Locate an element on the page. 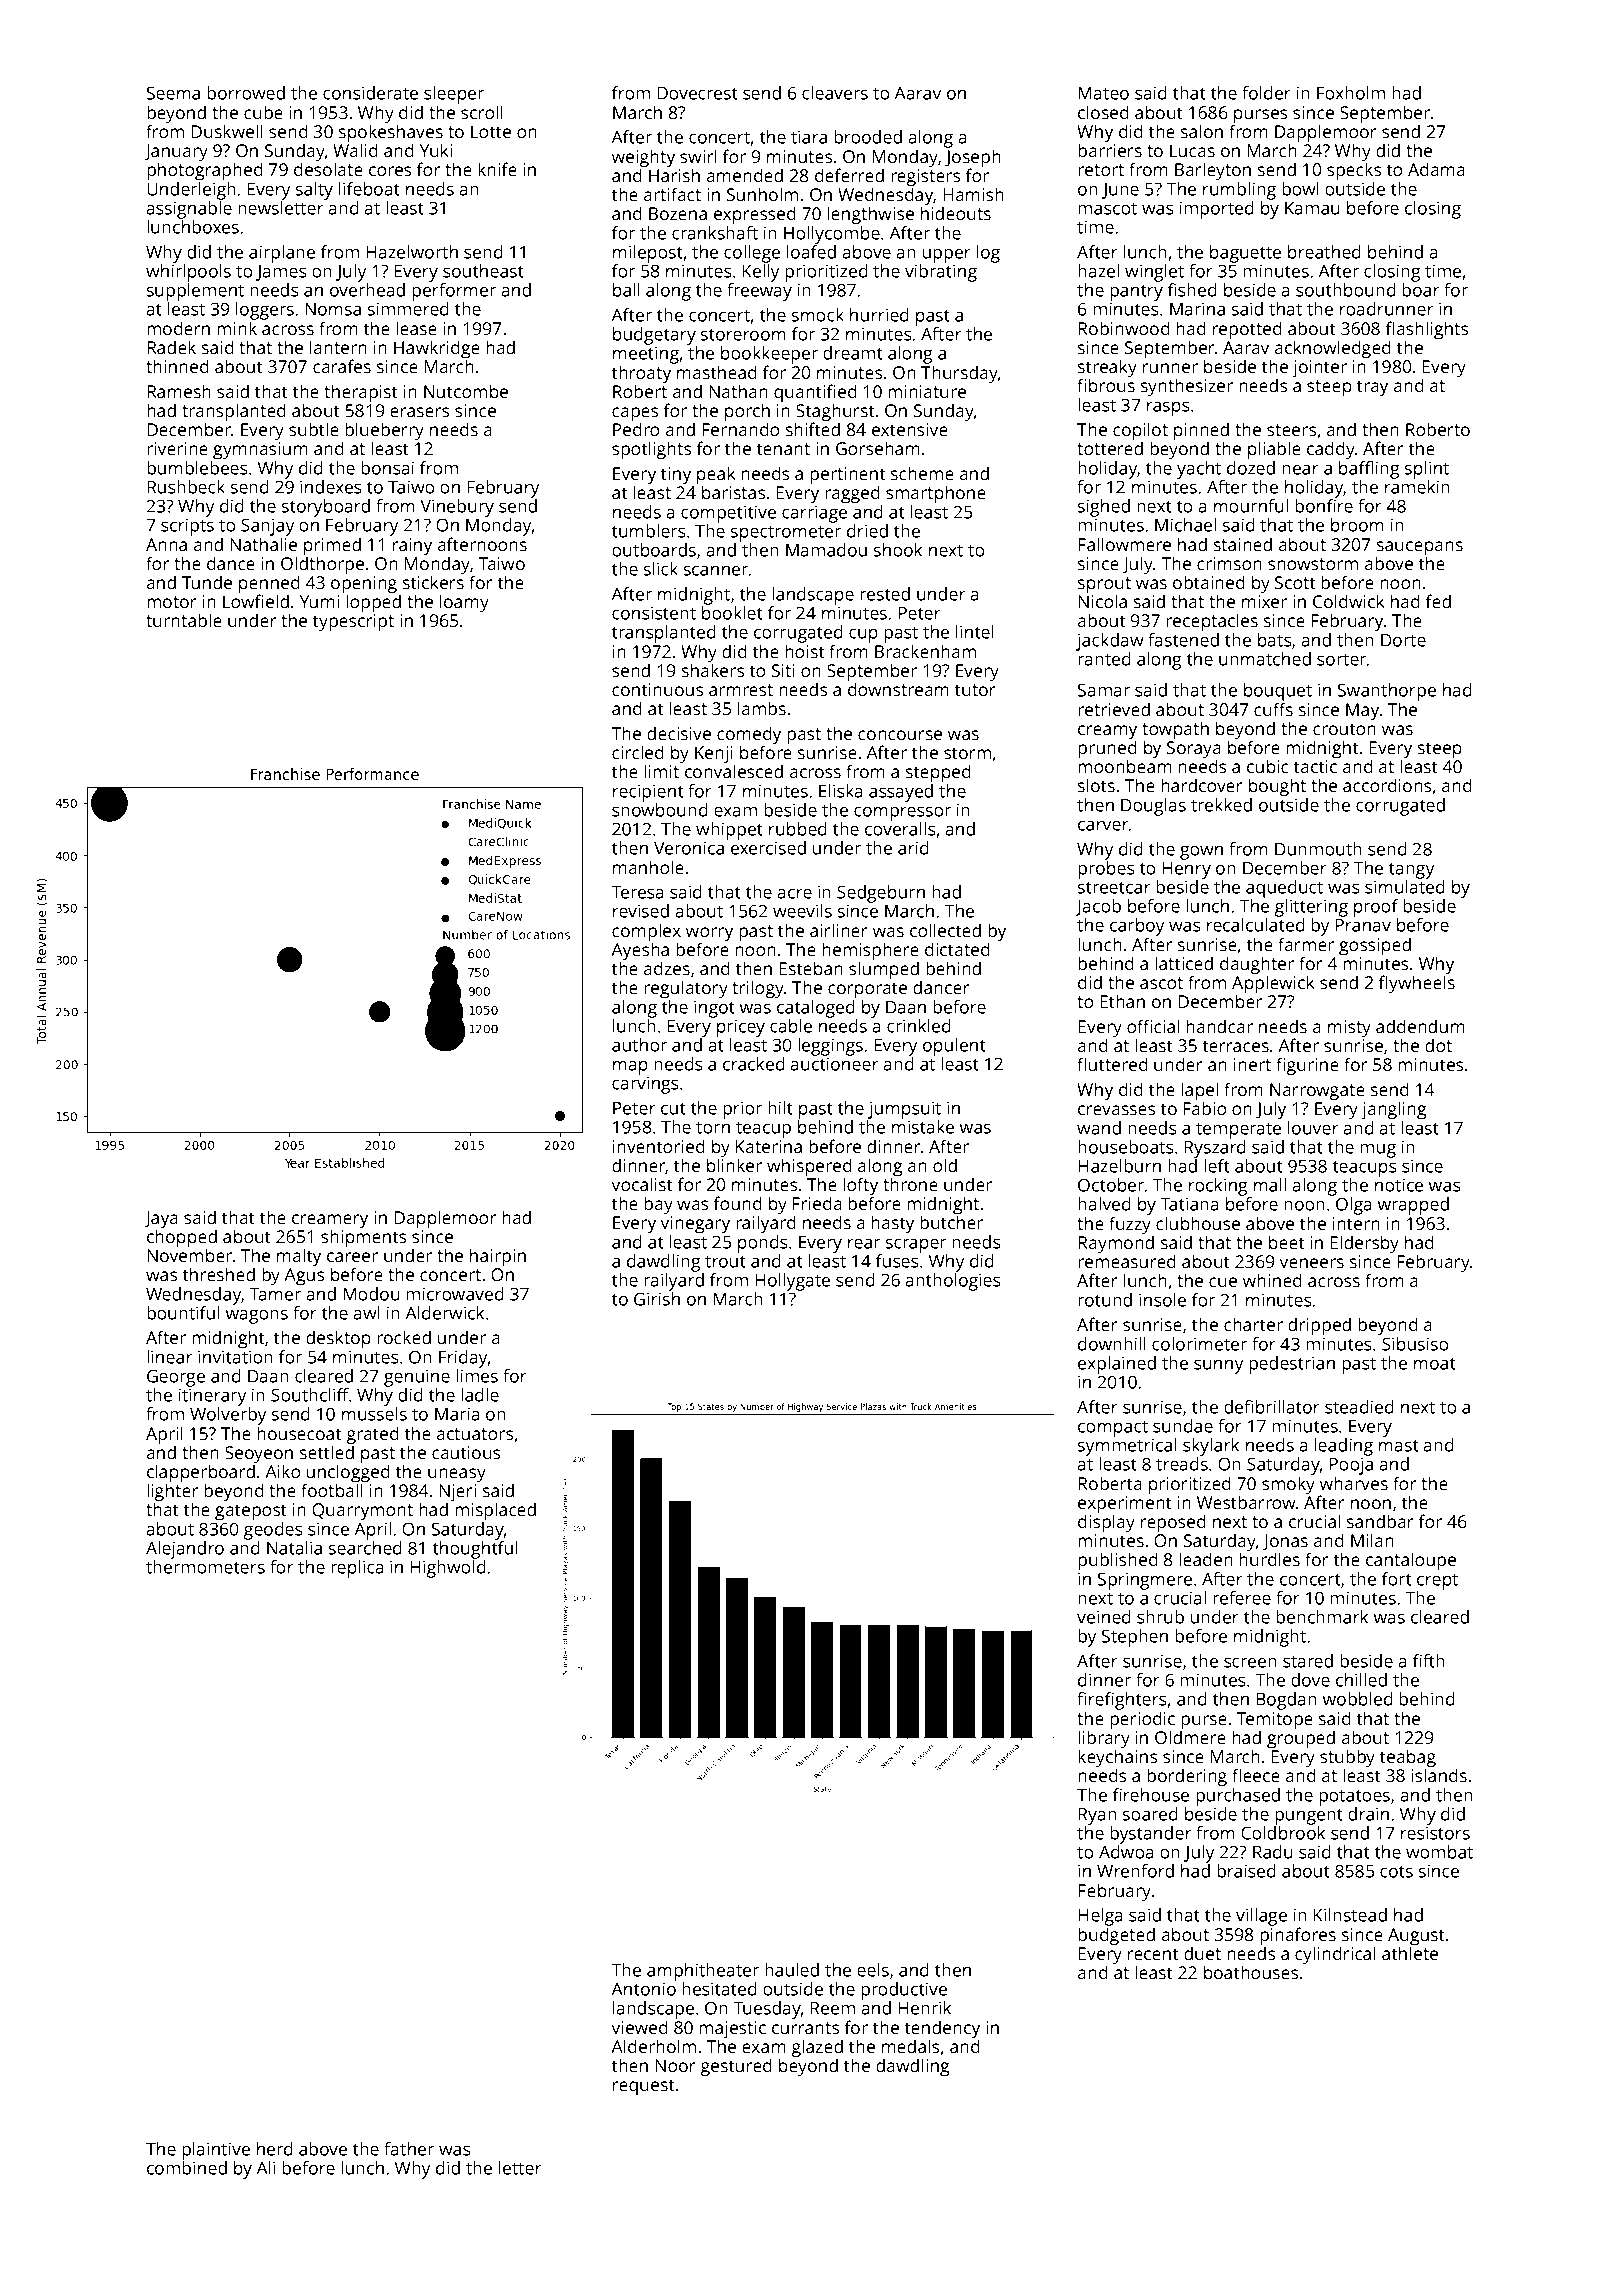  combined is located at coordinates (187, 2168).
